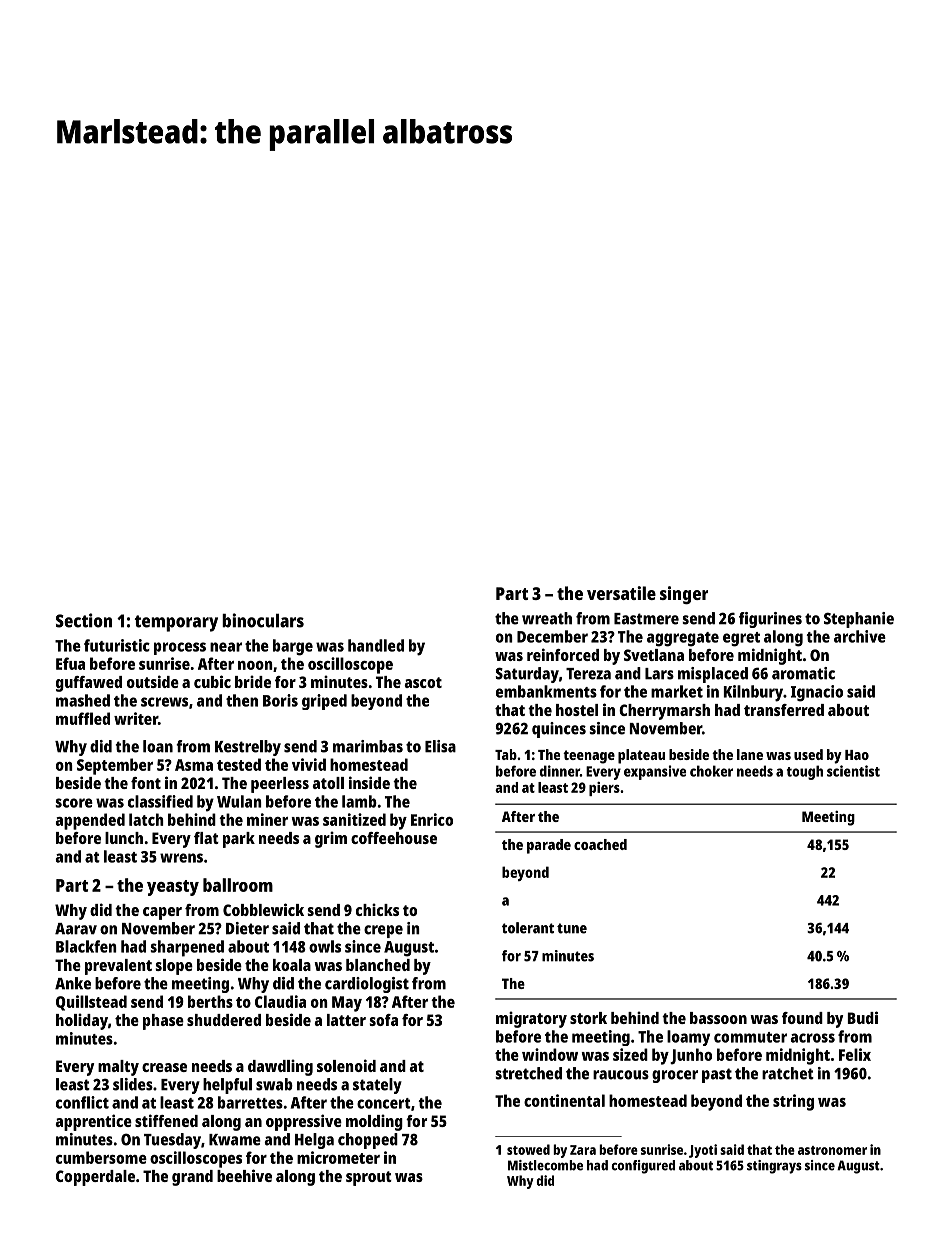 The height and width of the screenshot is (1233, 952). I want to click on used, so click(808, 754).
